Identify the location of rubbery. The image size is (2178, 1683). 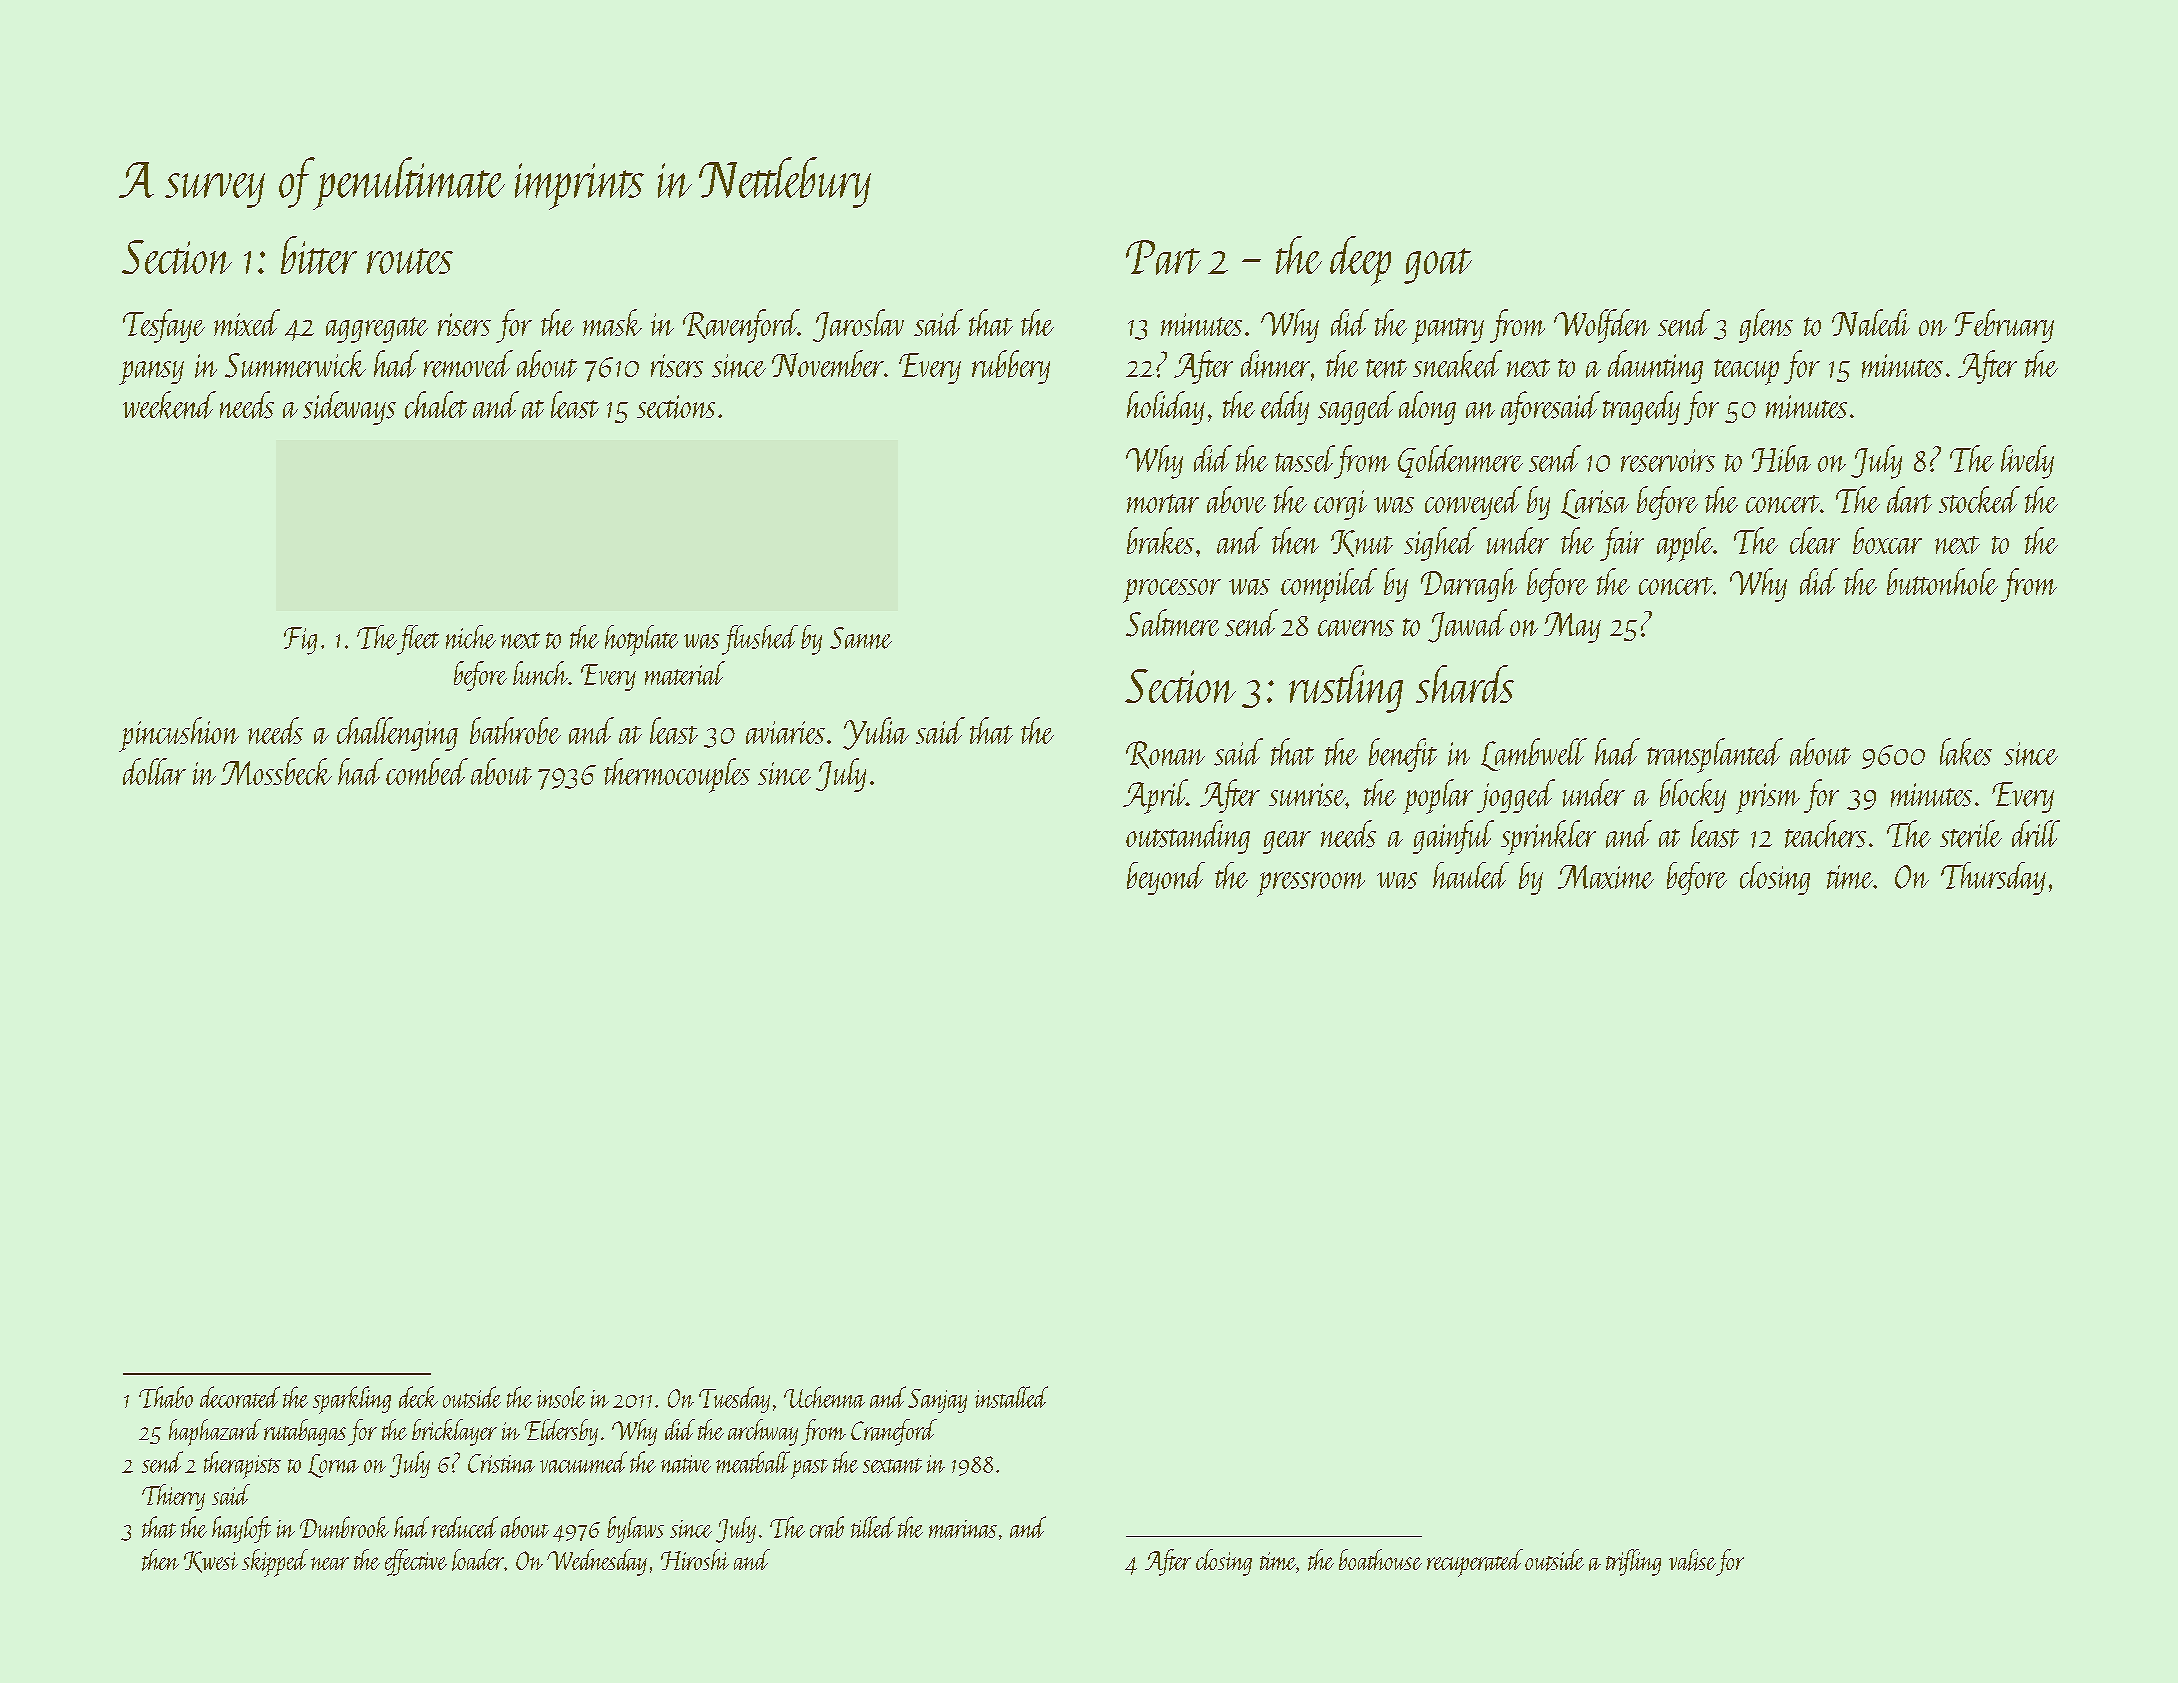
(1011, 367).
